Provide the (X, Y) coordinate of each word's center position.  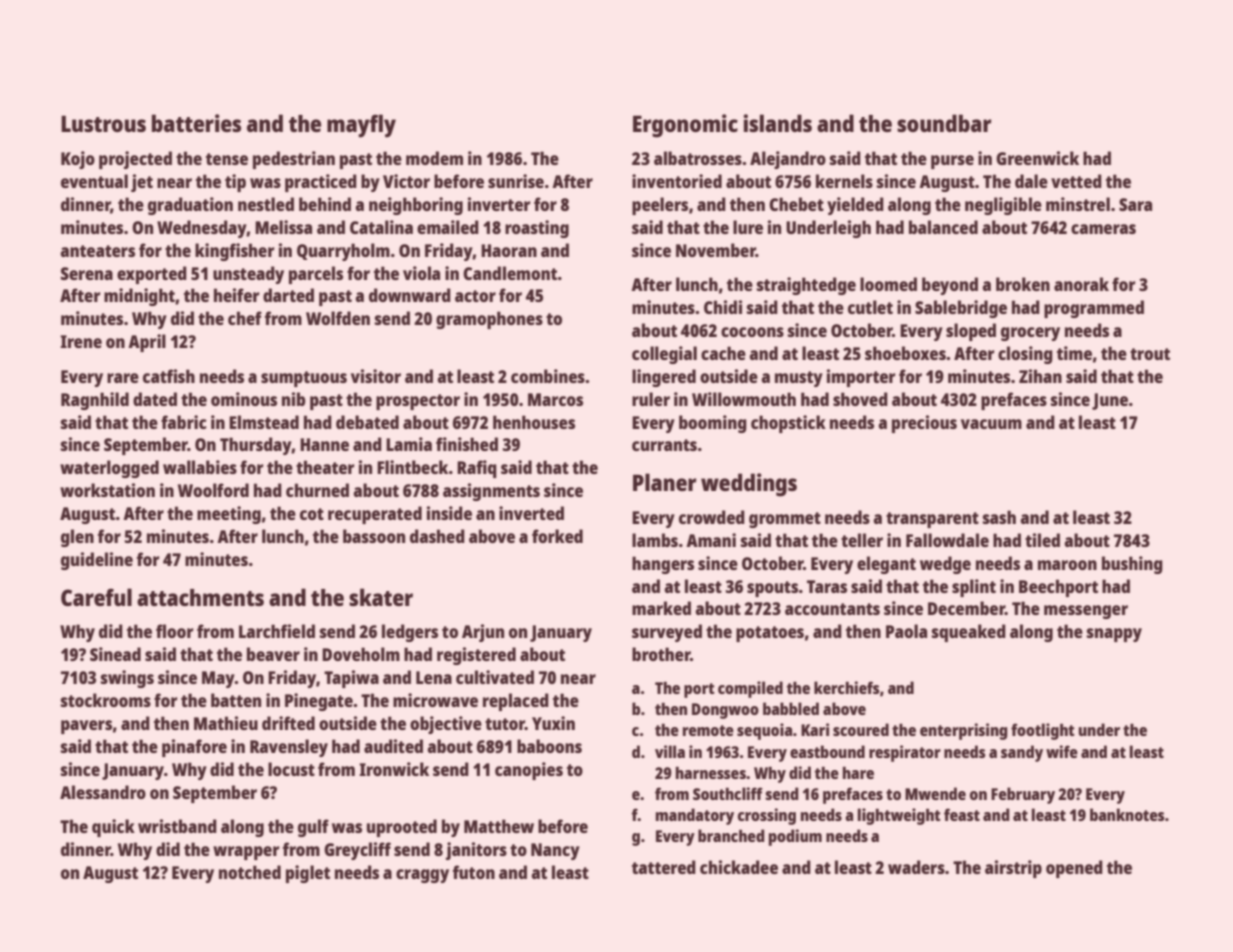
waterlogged (109, 469)
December (966, 608)
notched (250, 872)
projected (135, 160)
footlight (1043, 731)
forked (557, 536)
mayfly (361, 126)
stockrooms (106, 700)
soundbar (944, 123)
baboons (549, 746)
